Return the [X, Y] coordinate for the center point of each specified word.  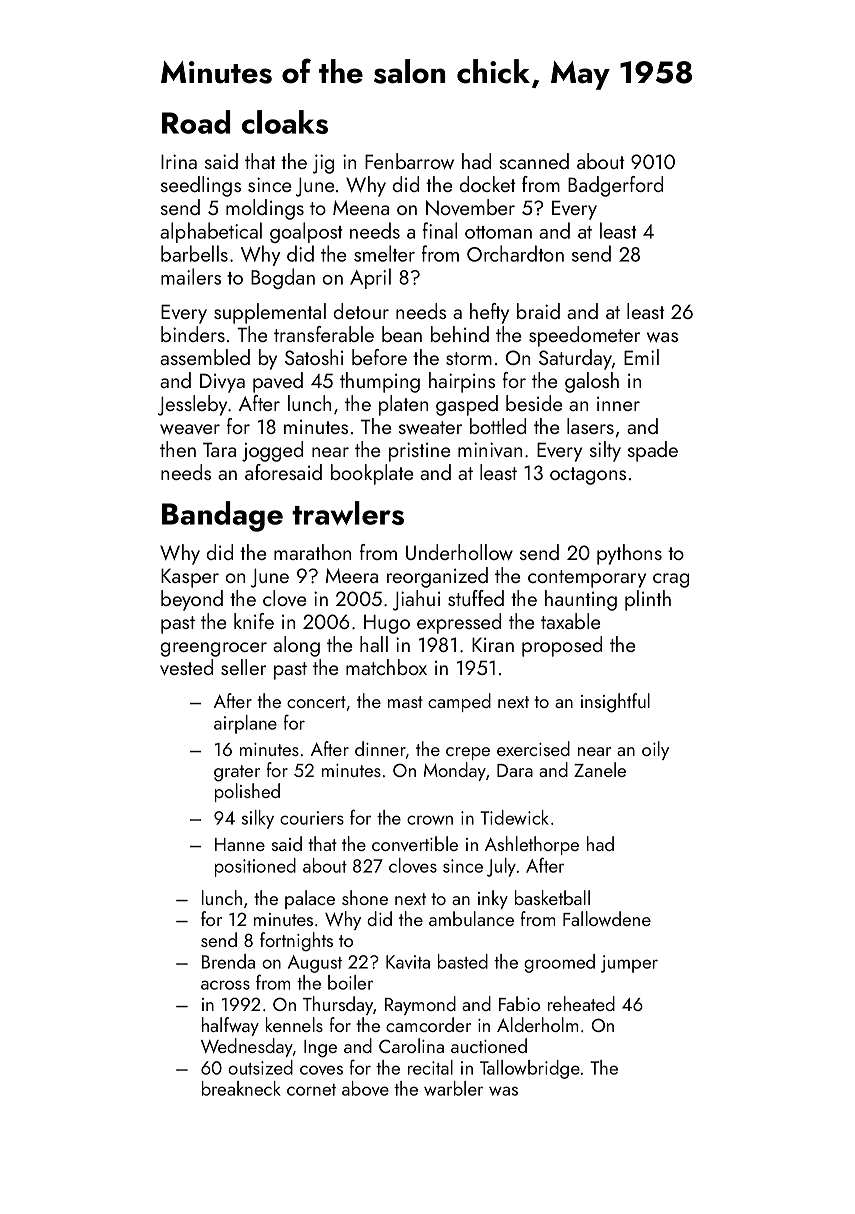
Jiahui [416, 600]
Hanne [240, 844]
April [370, 278]
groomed [559, 963]
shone [365, 897]
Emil [641, 357]
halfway [230, 1026]
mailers [191, 276]
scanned [534, 161]
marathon [312, 552]
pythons [629, 554]
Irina [179, 161]
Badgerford [615, 186]
